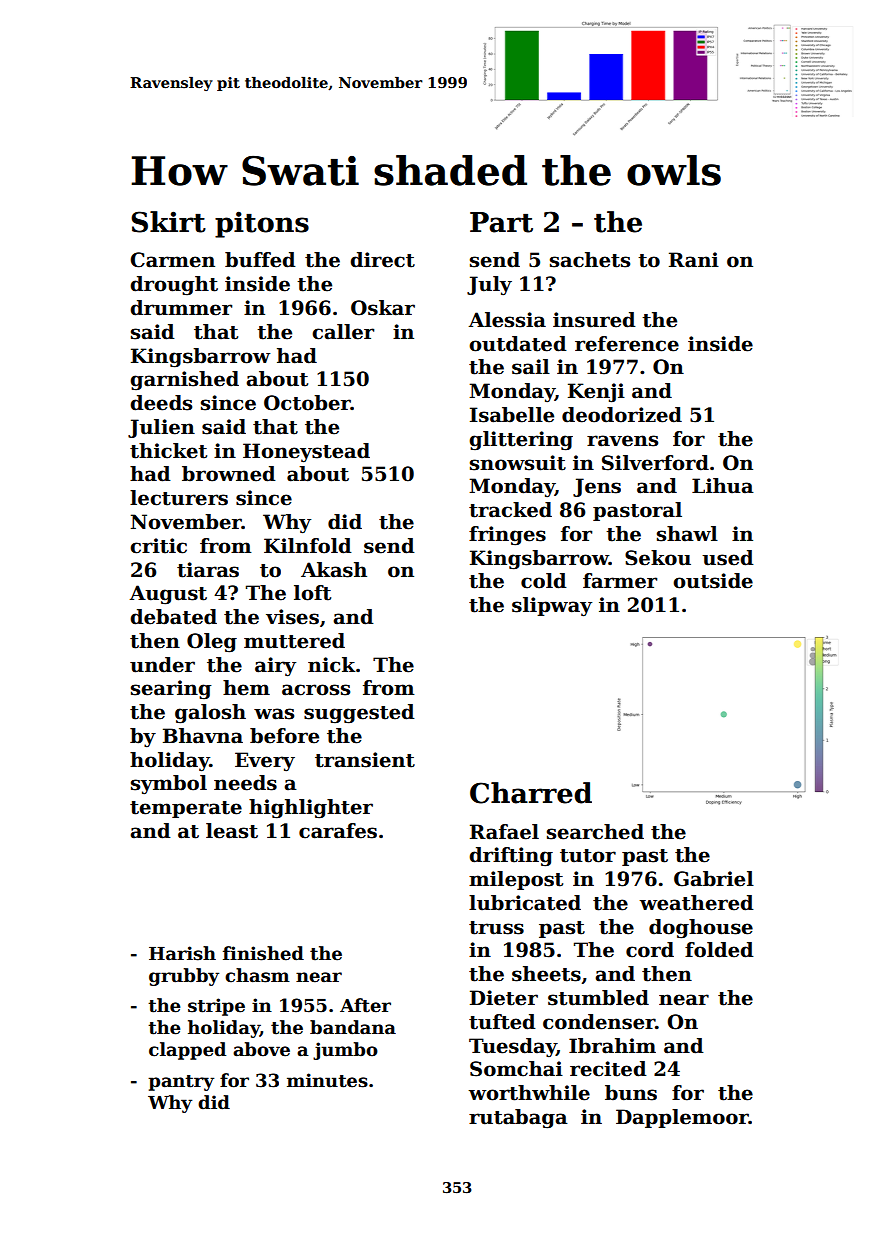 This screenshot has width=884, height=1254. What do you see at coordinates (334, 570) in the screenshot?
I see `Akash` at bounding box center [334, 570].
